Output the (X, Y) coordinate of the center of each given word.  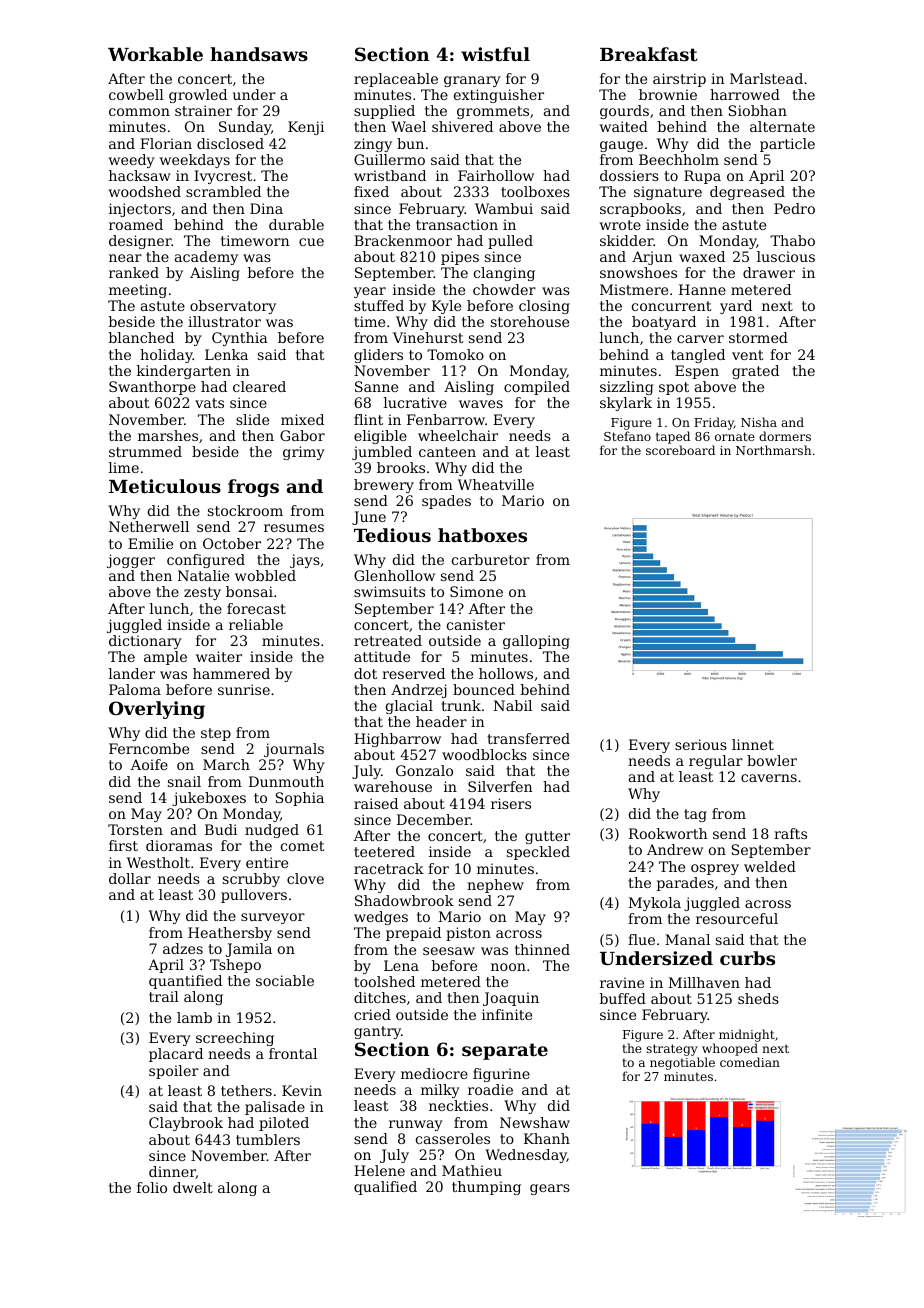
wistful (495, 54)
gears (550, 1189)
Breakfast (649, 54)
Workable (155, 54)
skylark (626, 404)
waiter (219, 656)
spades (446, 502)
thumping (486, 1188)
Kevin (302, 1090)
